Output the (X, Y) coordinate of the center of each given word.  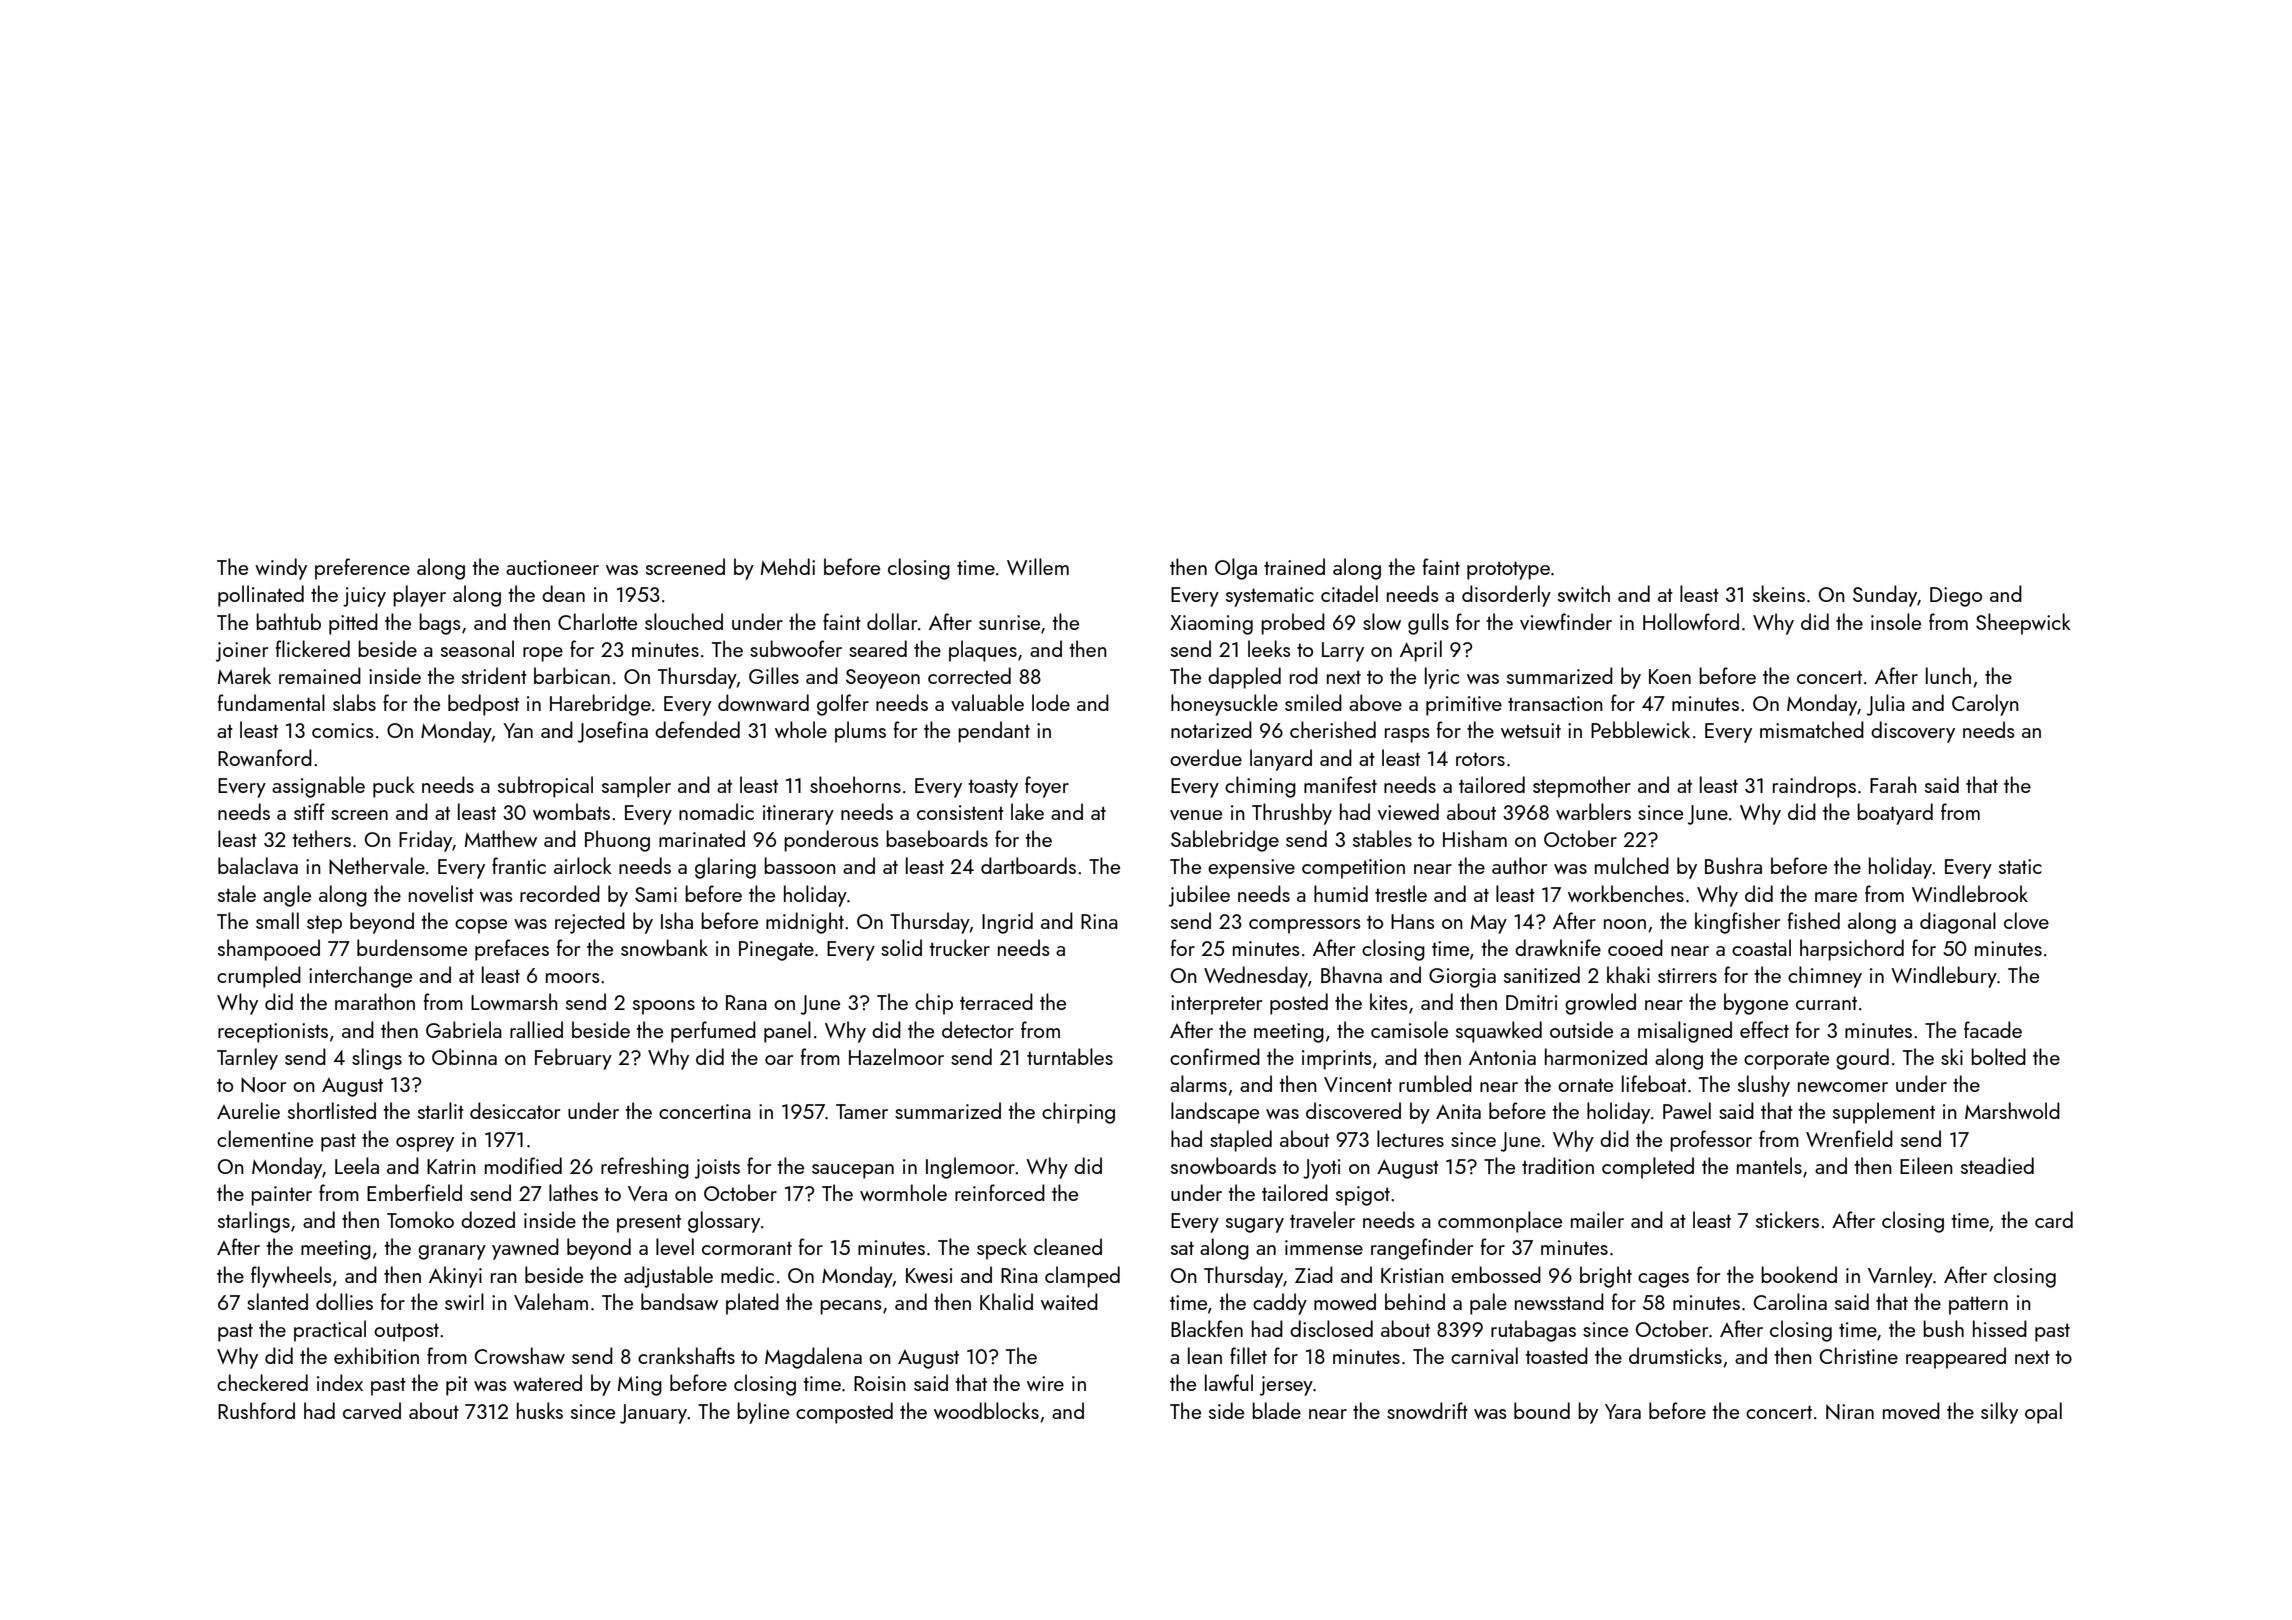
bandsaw (679, 1301)
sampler (636, 787)
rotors (1480, 759)
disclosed (1331, 1328)
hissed (2000, 1328)
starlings (254, 1222)
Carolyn (1985, 705)
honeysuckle (1224, 705)
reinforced (1000, 1192)
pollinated (261, 596)
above (1375, 702)
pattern (1978, 1305)
